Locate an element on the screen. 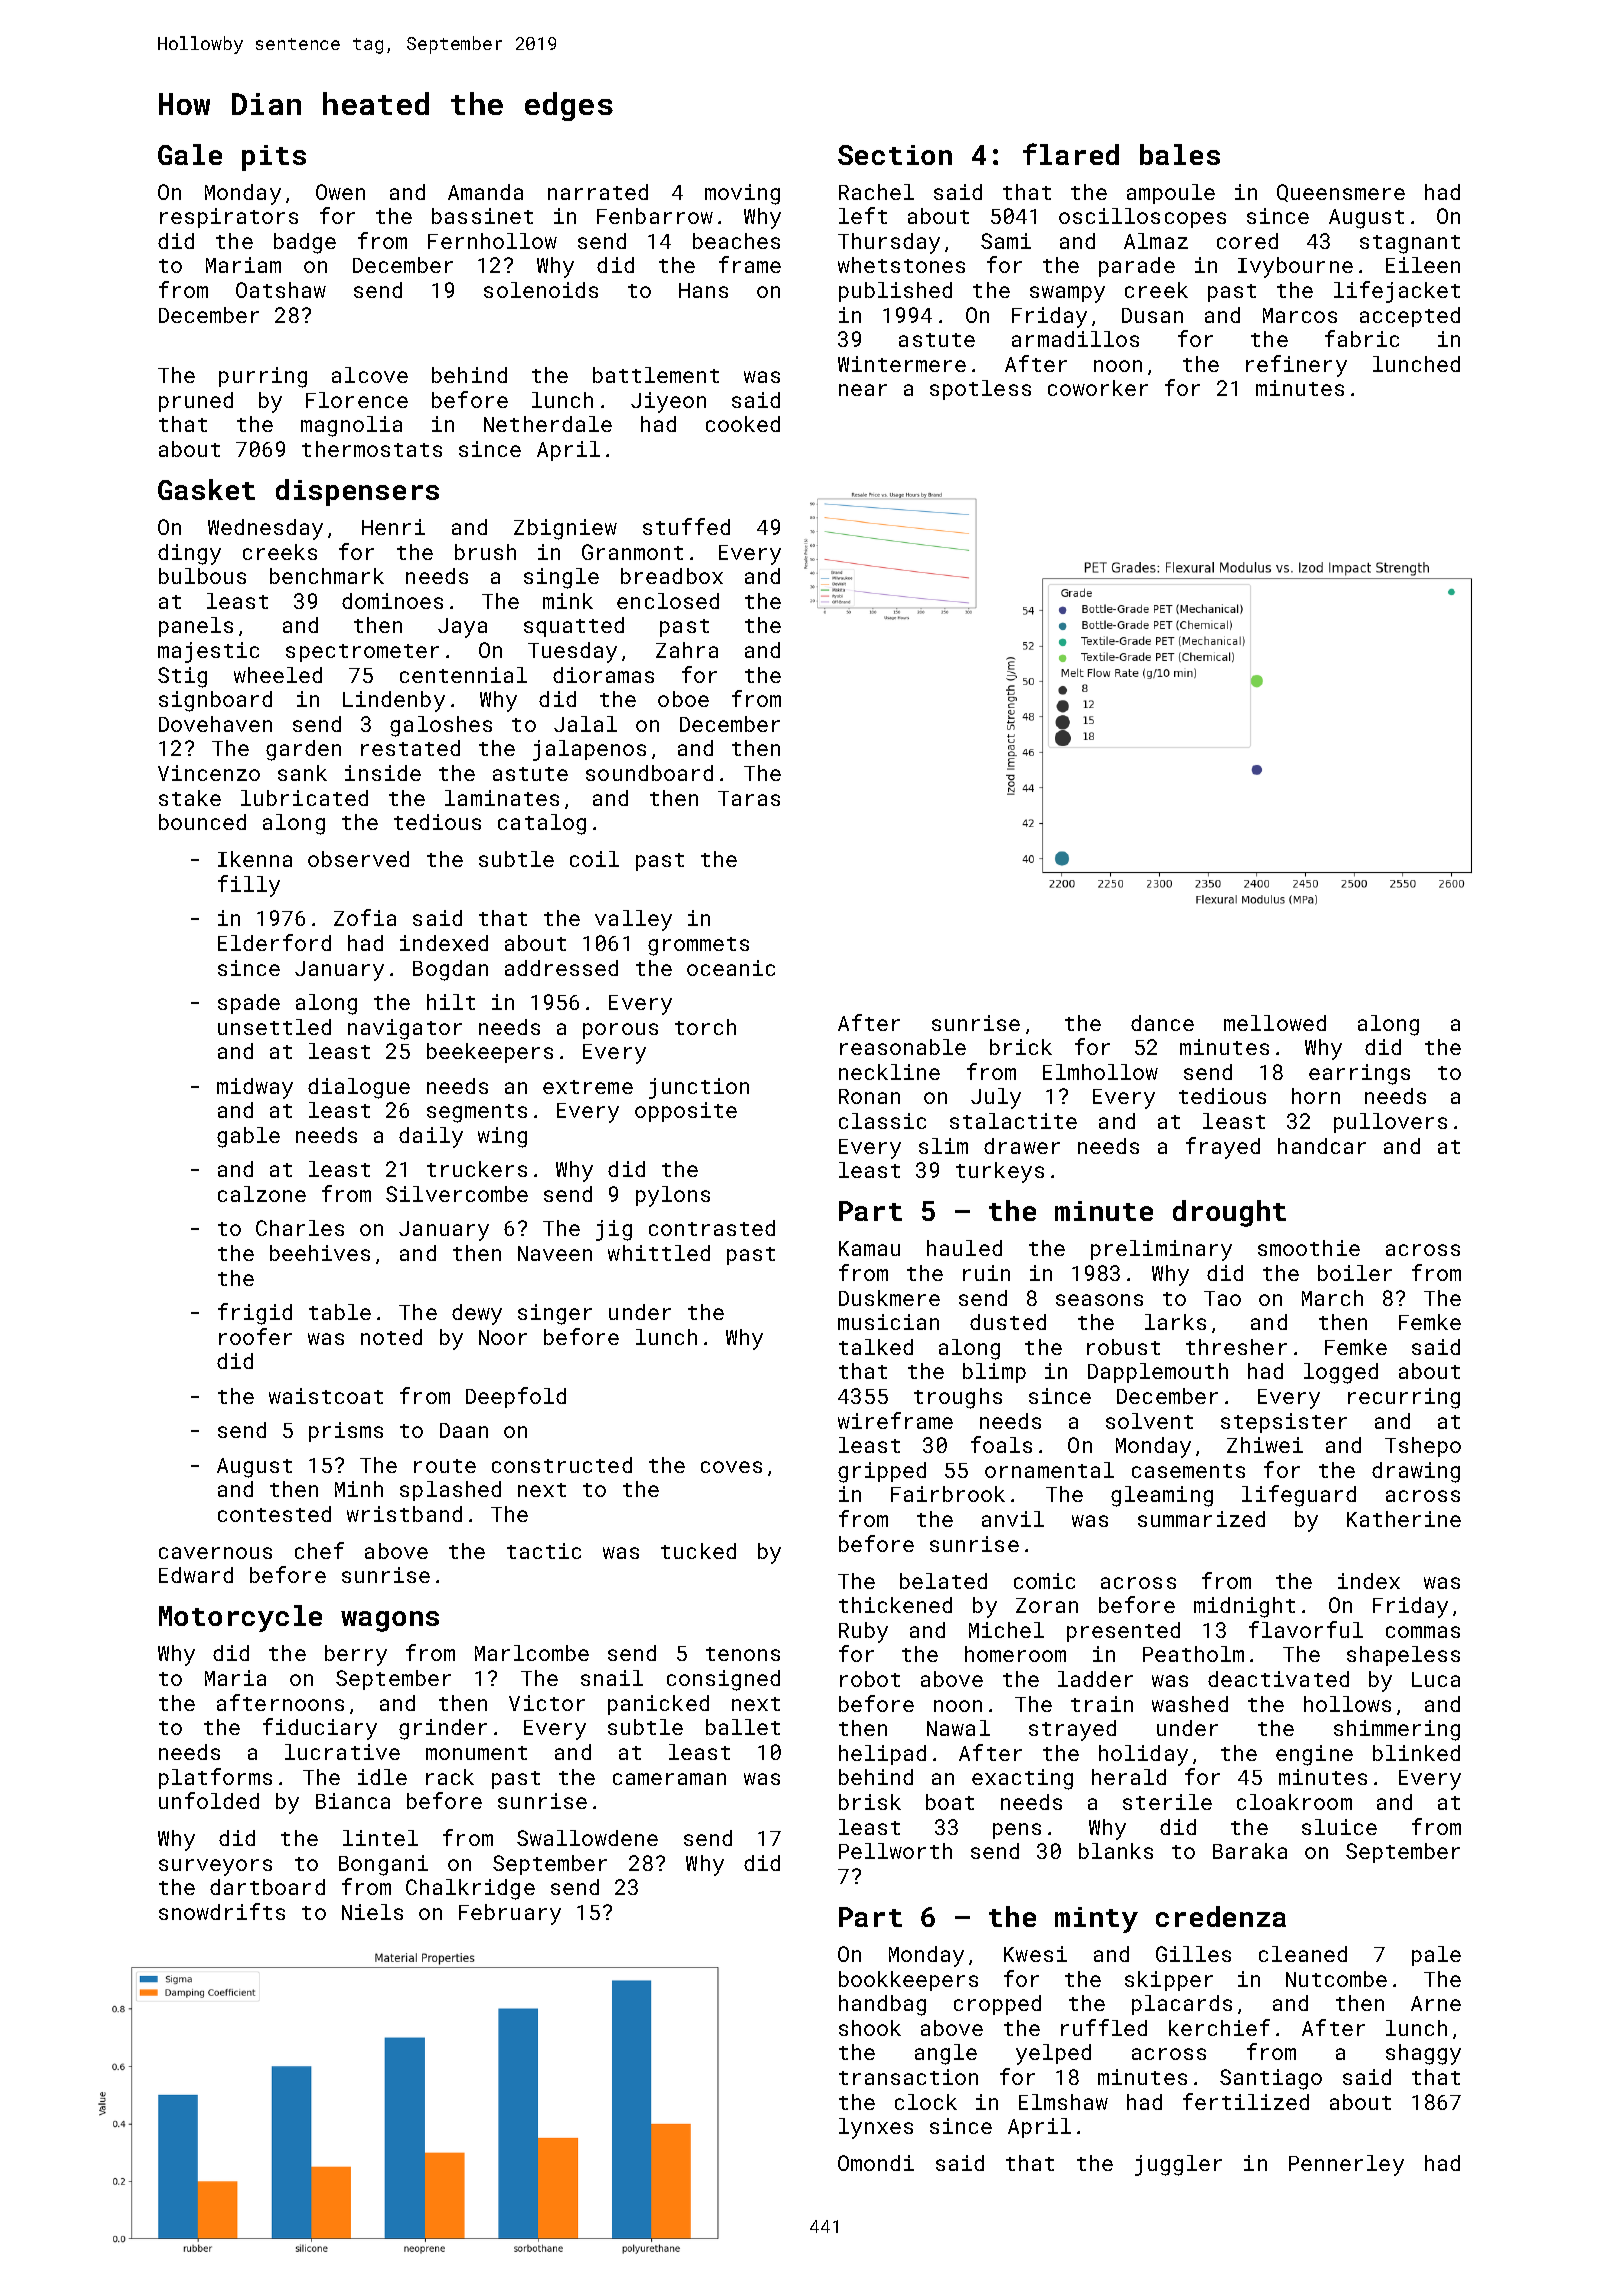 This screenshot has height=2292, width=1620. wagons is located at coordinates (390, 1621).
